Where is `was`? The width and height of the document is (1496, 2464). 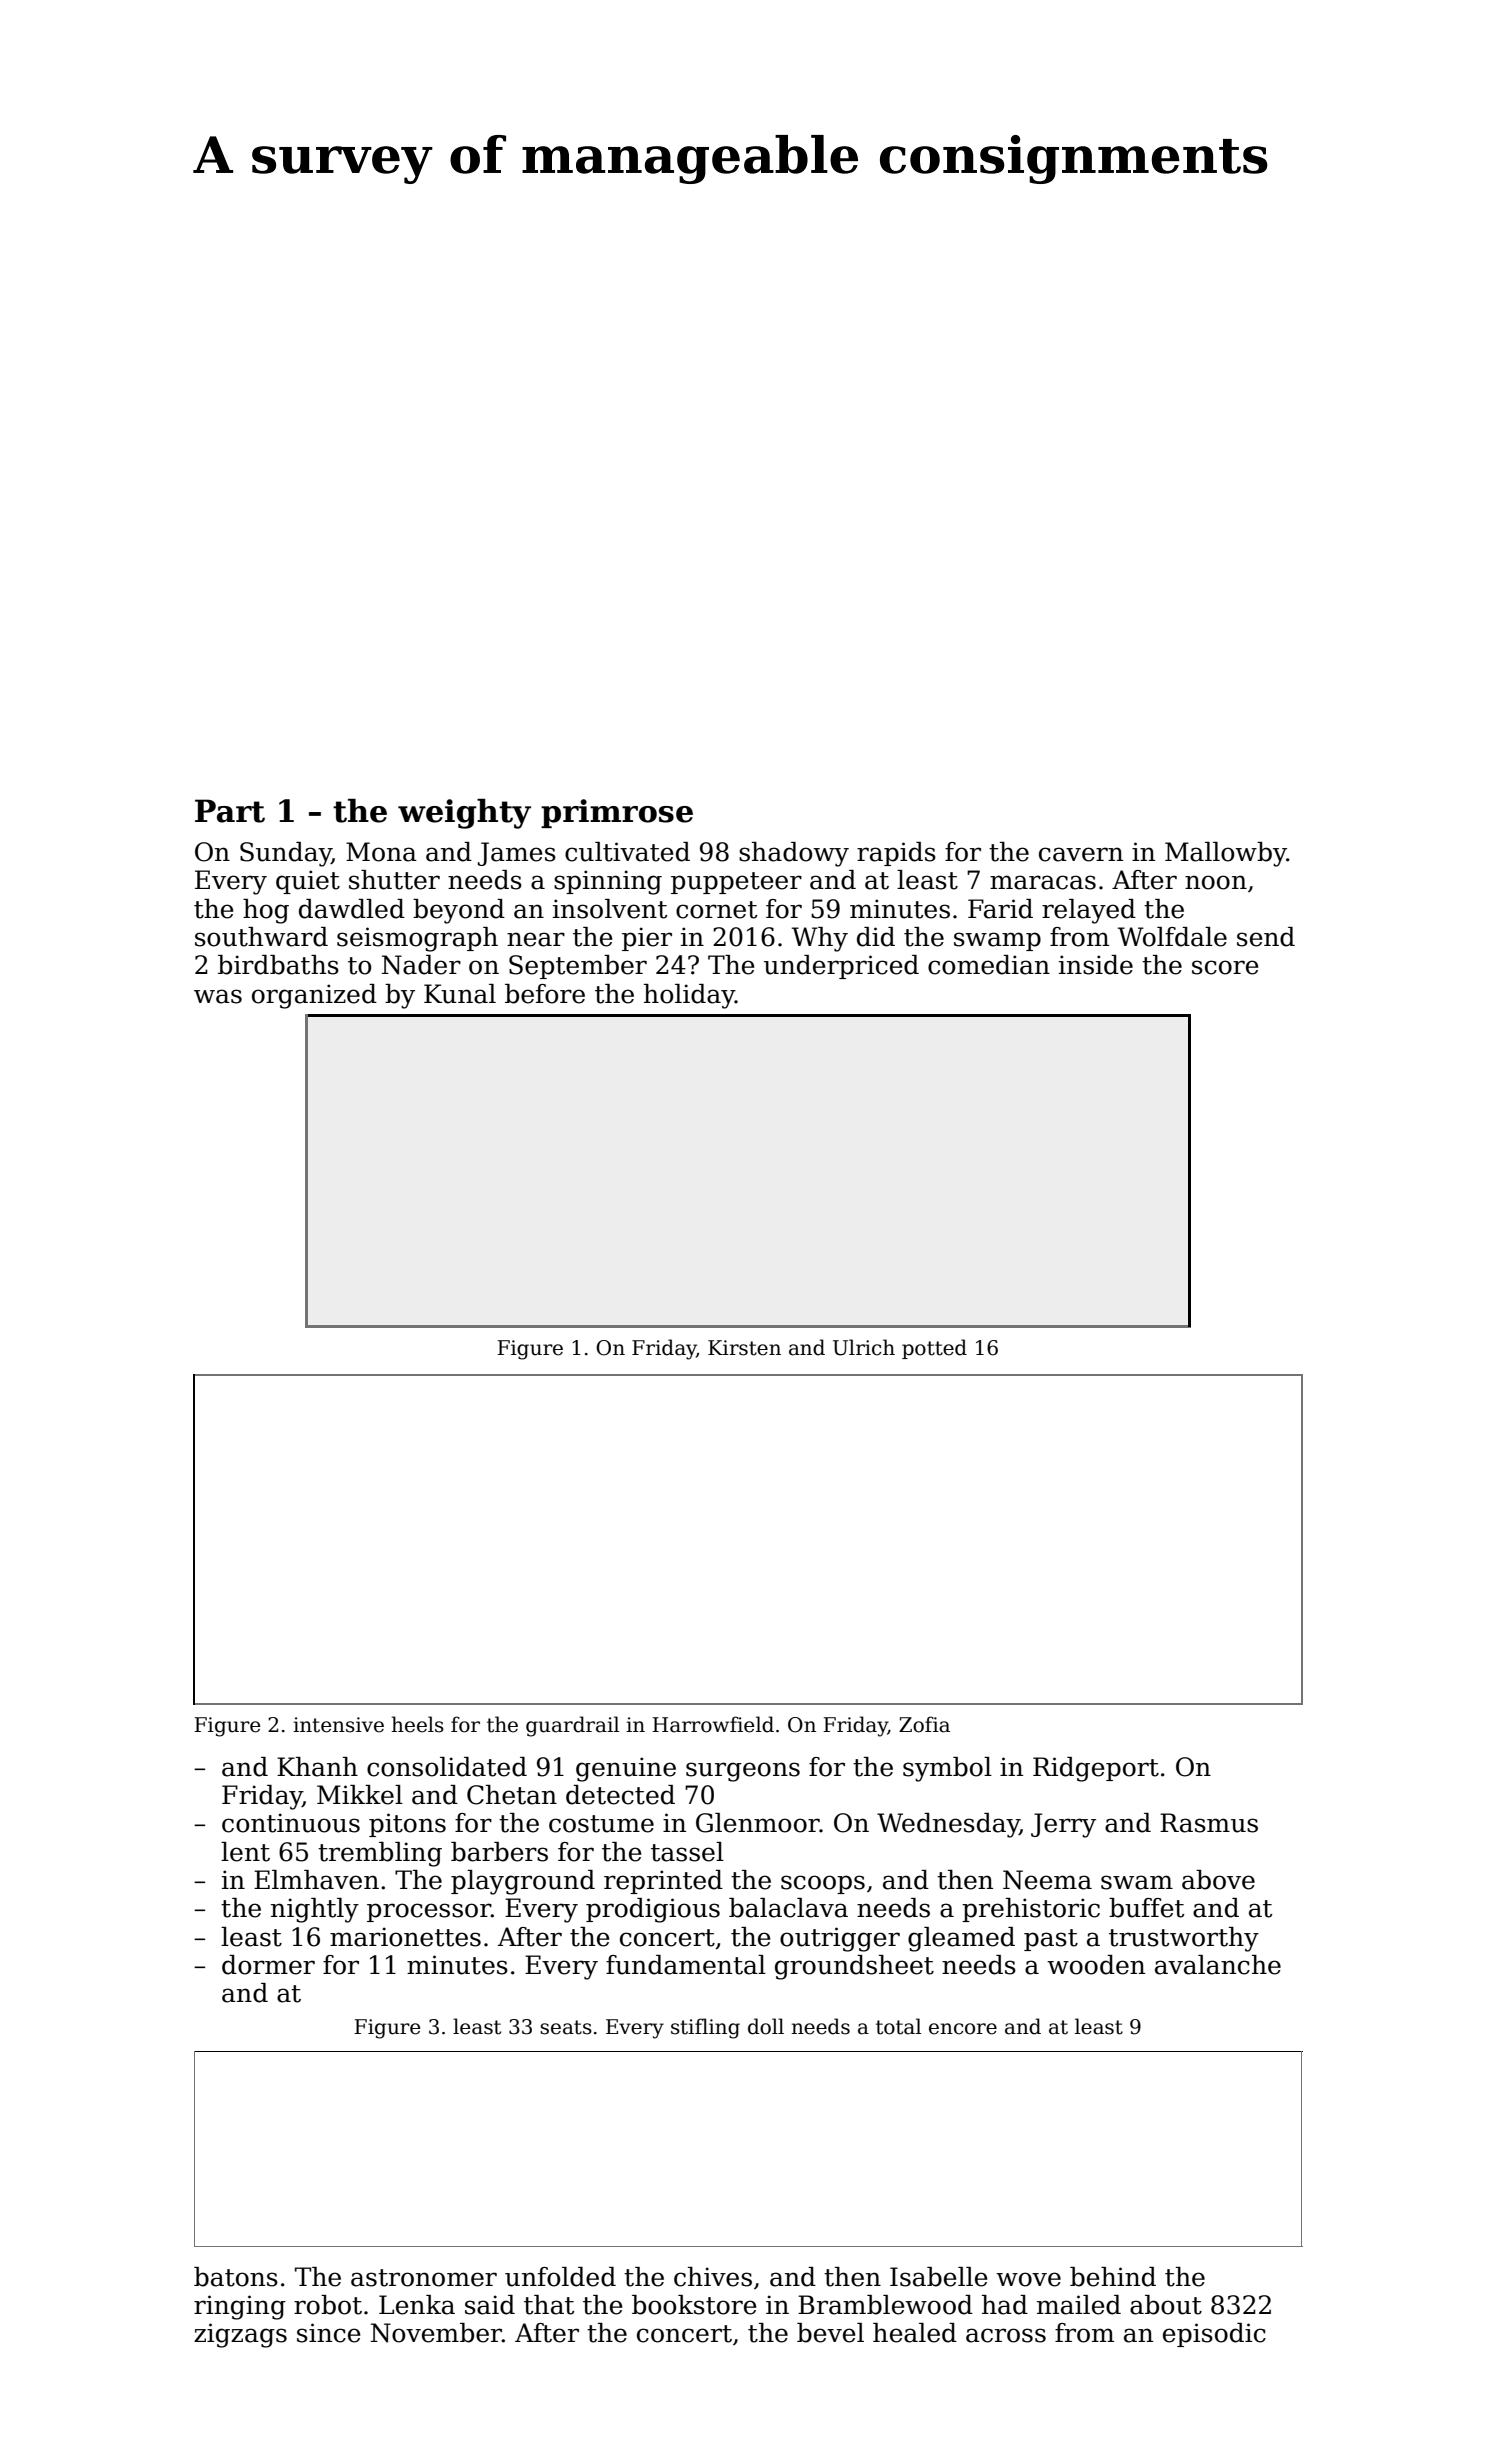
was is located at coordinates (218, 996).
